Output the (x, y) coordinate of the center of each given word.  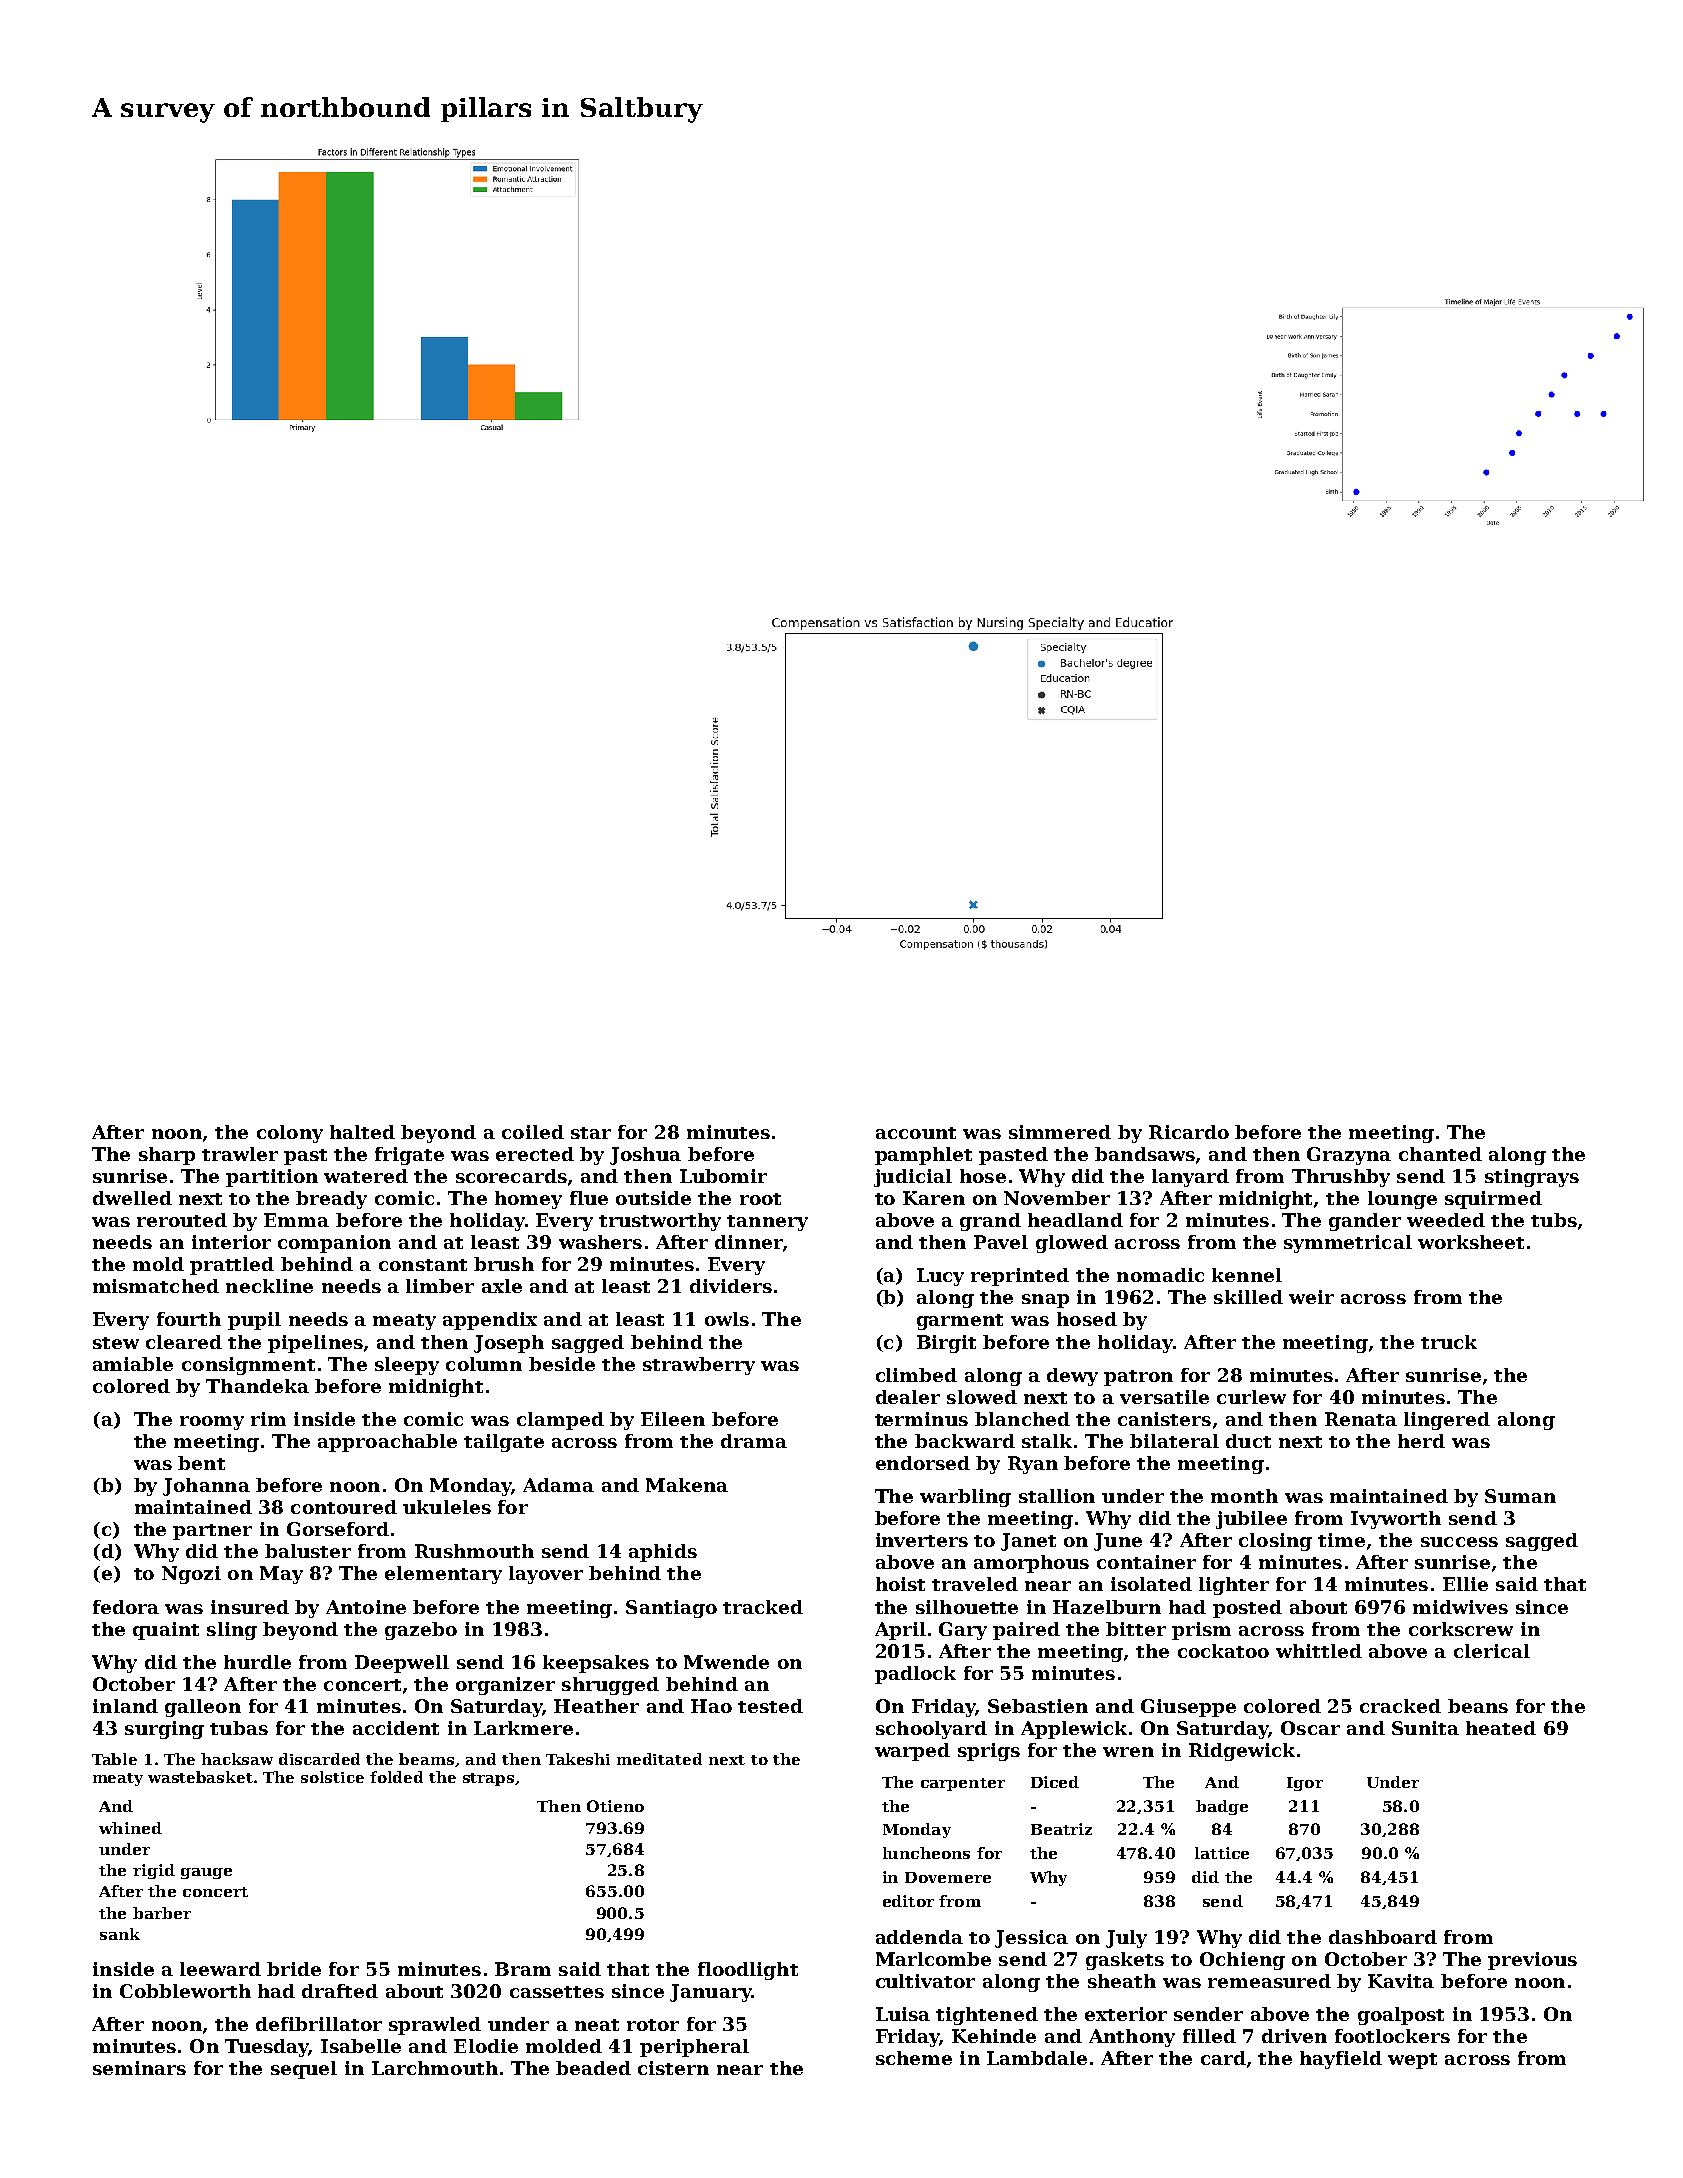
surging (164, 1730)
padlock (915, 1675)
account (916, 1133)
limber (440, 1286)
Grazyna (1349, 1156)
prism (1201, 1631)
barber (162, 1913)
